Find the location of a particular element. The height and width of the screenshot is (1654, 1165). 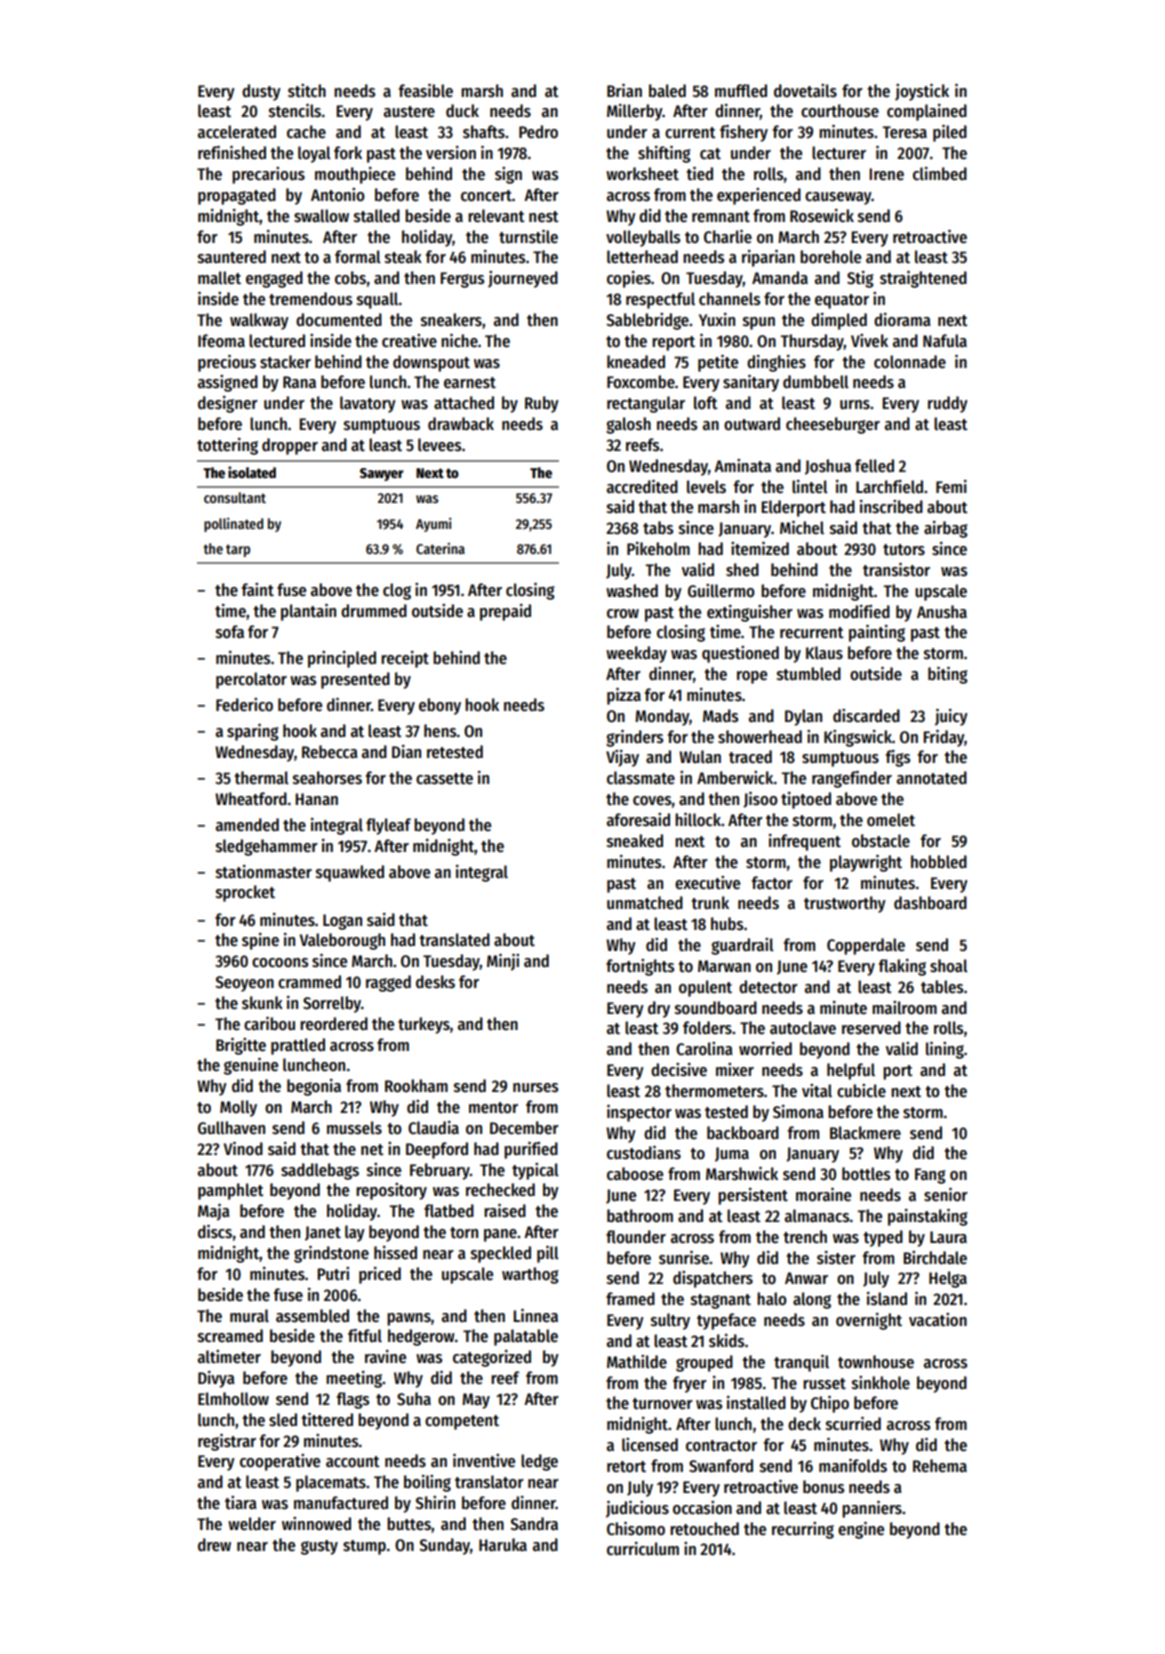

Elmhollow is located at coordinates (233, 1399).
